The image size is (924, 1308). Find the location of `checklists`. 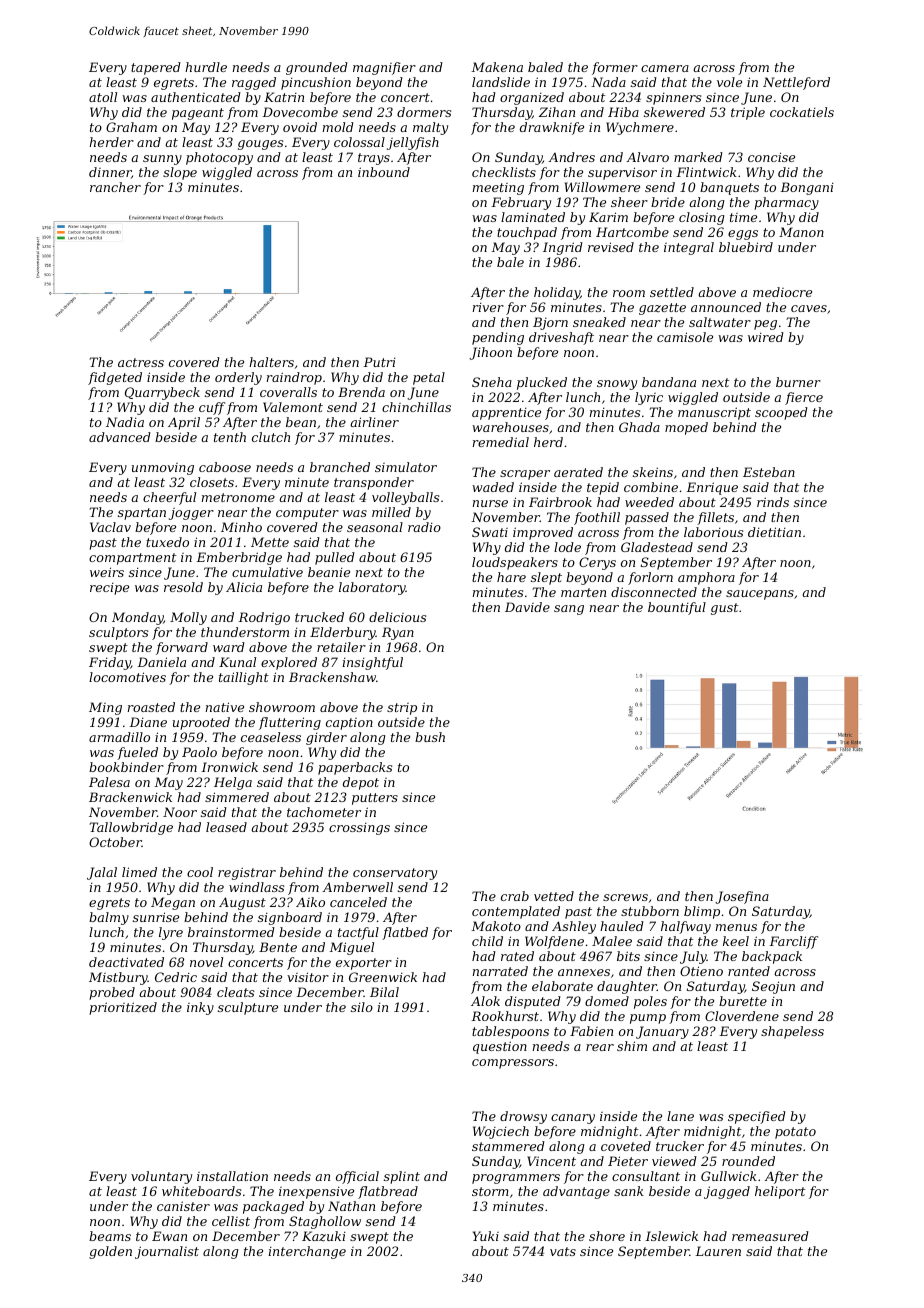

checklists is located at coordinates (504, 172).
